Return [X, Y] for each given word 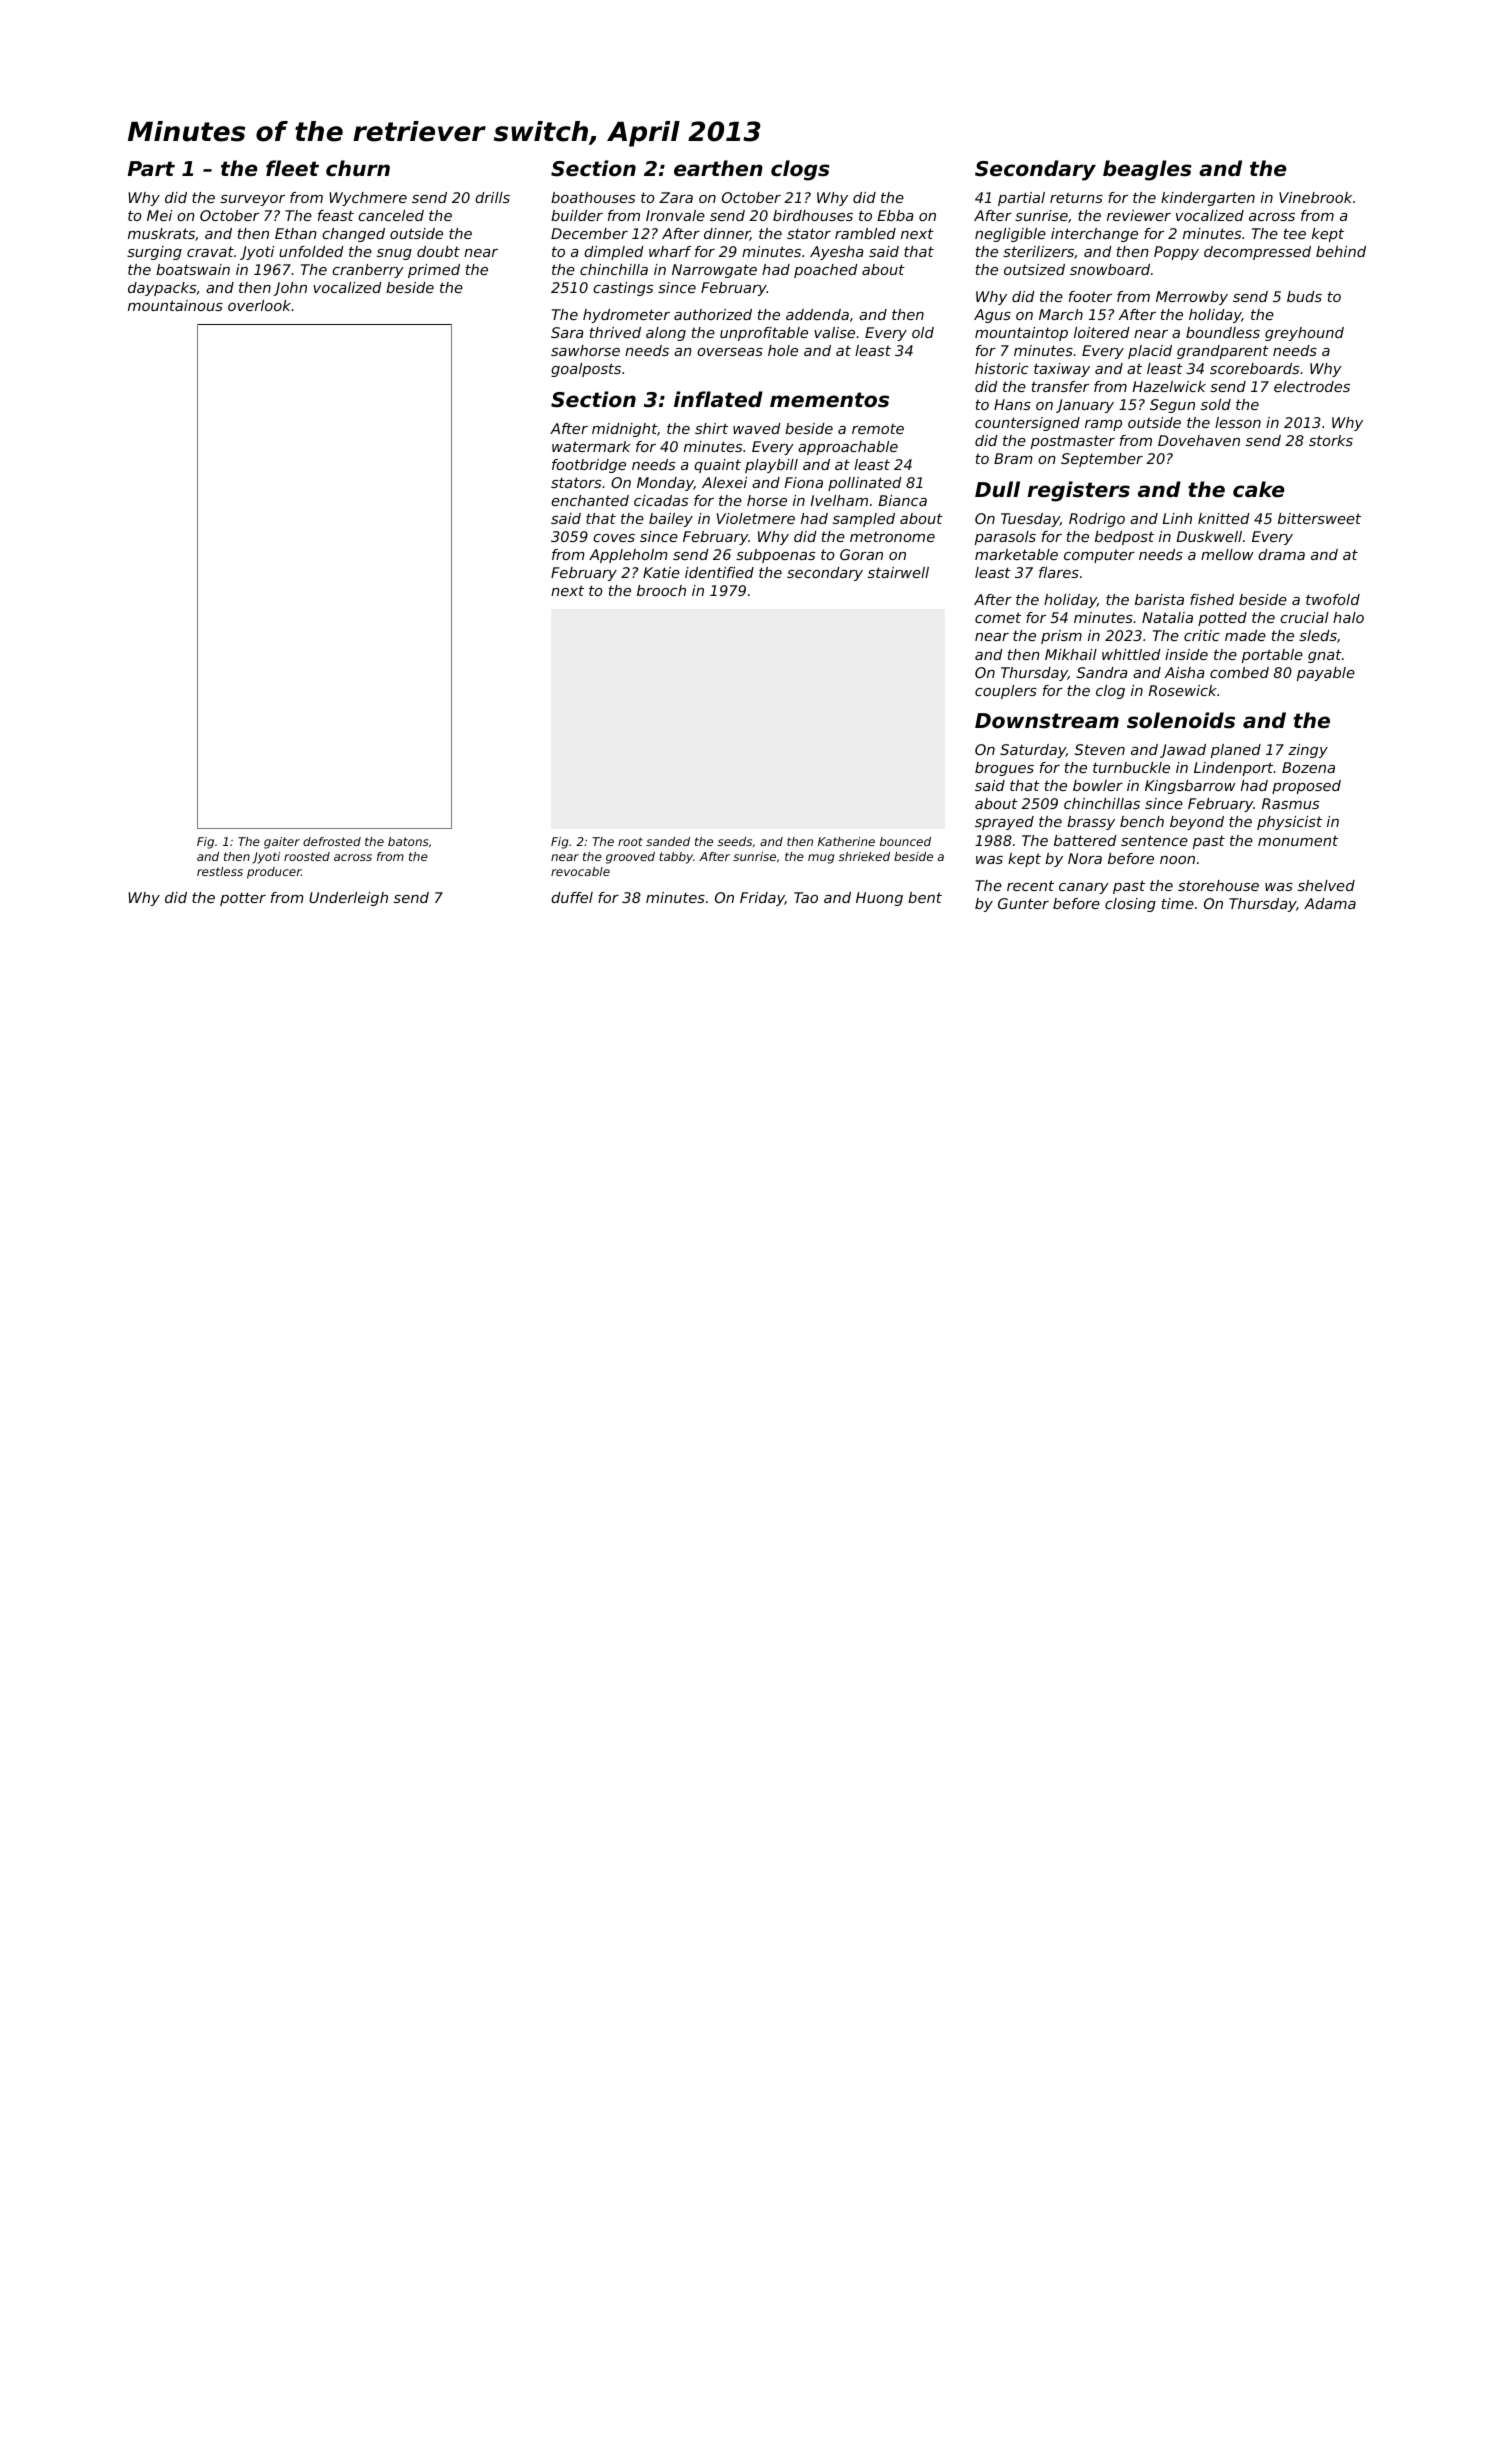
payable [1326, 674]
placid [1150, 352]
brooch [661, 590]
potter [243, 899]
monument [1298, 840]
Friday [762, 899]
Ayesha [836, 253]
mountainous [175, 305]
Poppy [1176, 253]
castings [623, 289]
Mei [159, 215]
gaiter [282, 843]
